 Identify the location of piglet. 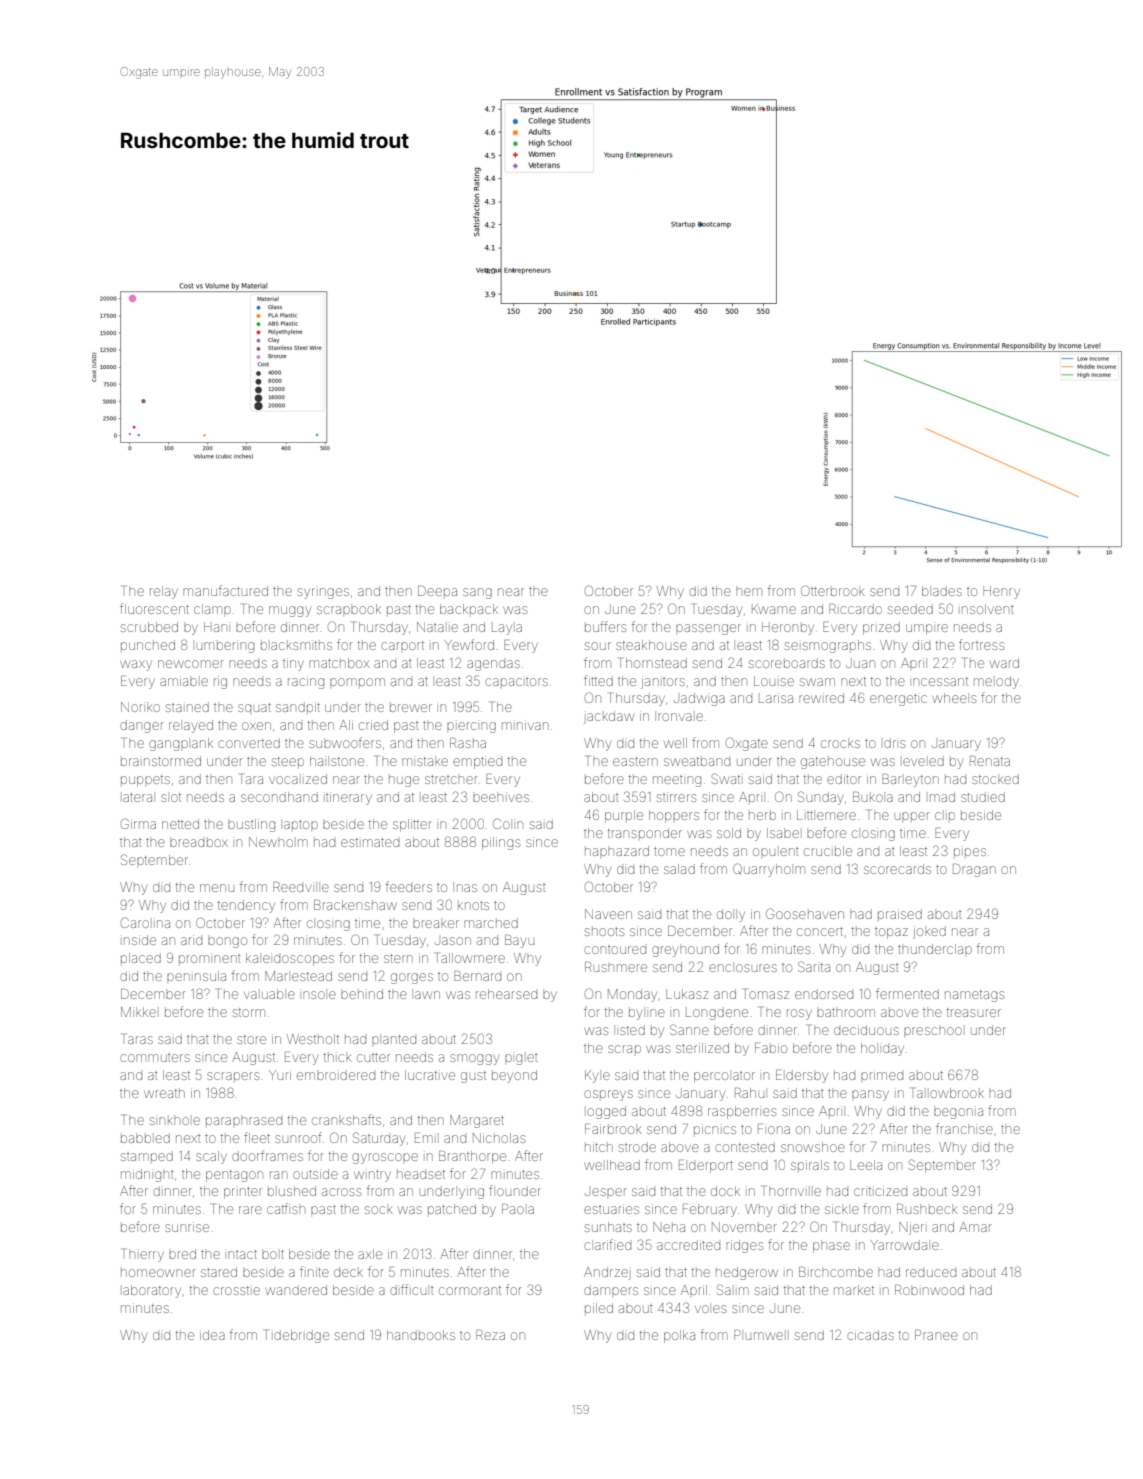
(521, 1059).
